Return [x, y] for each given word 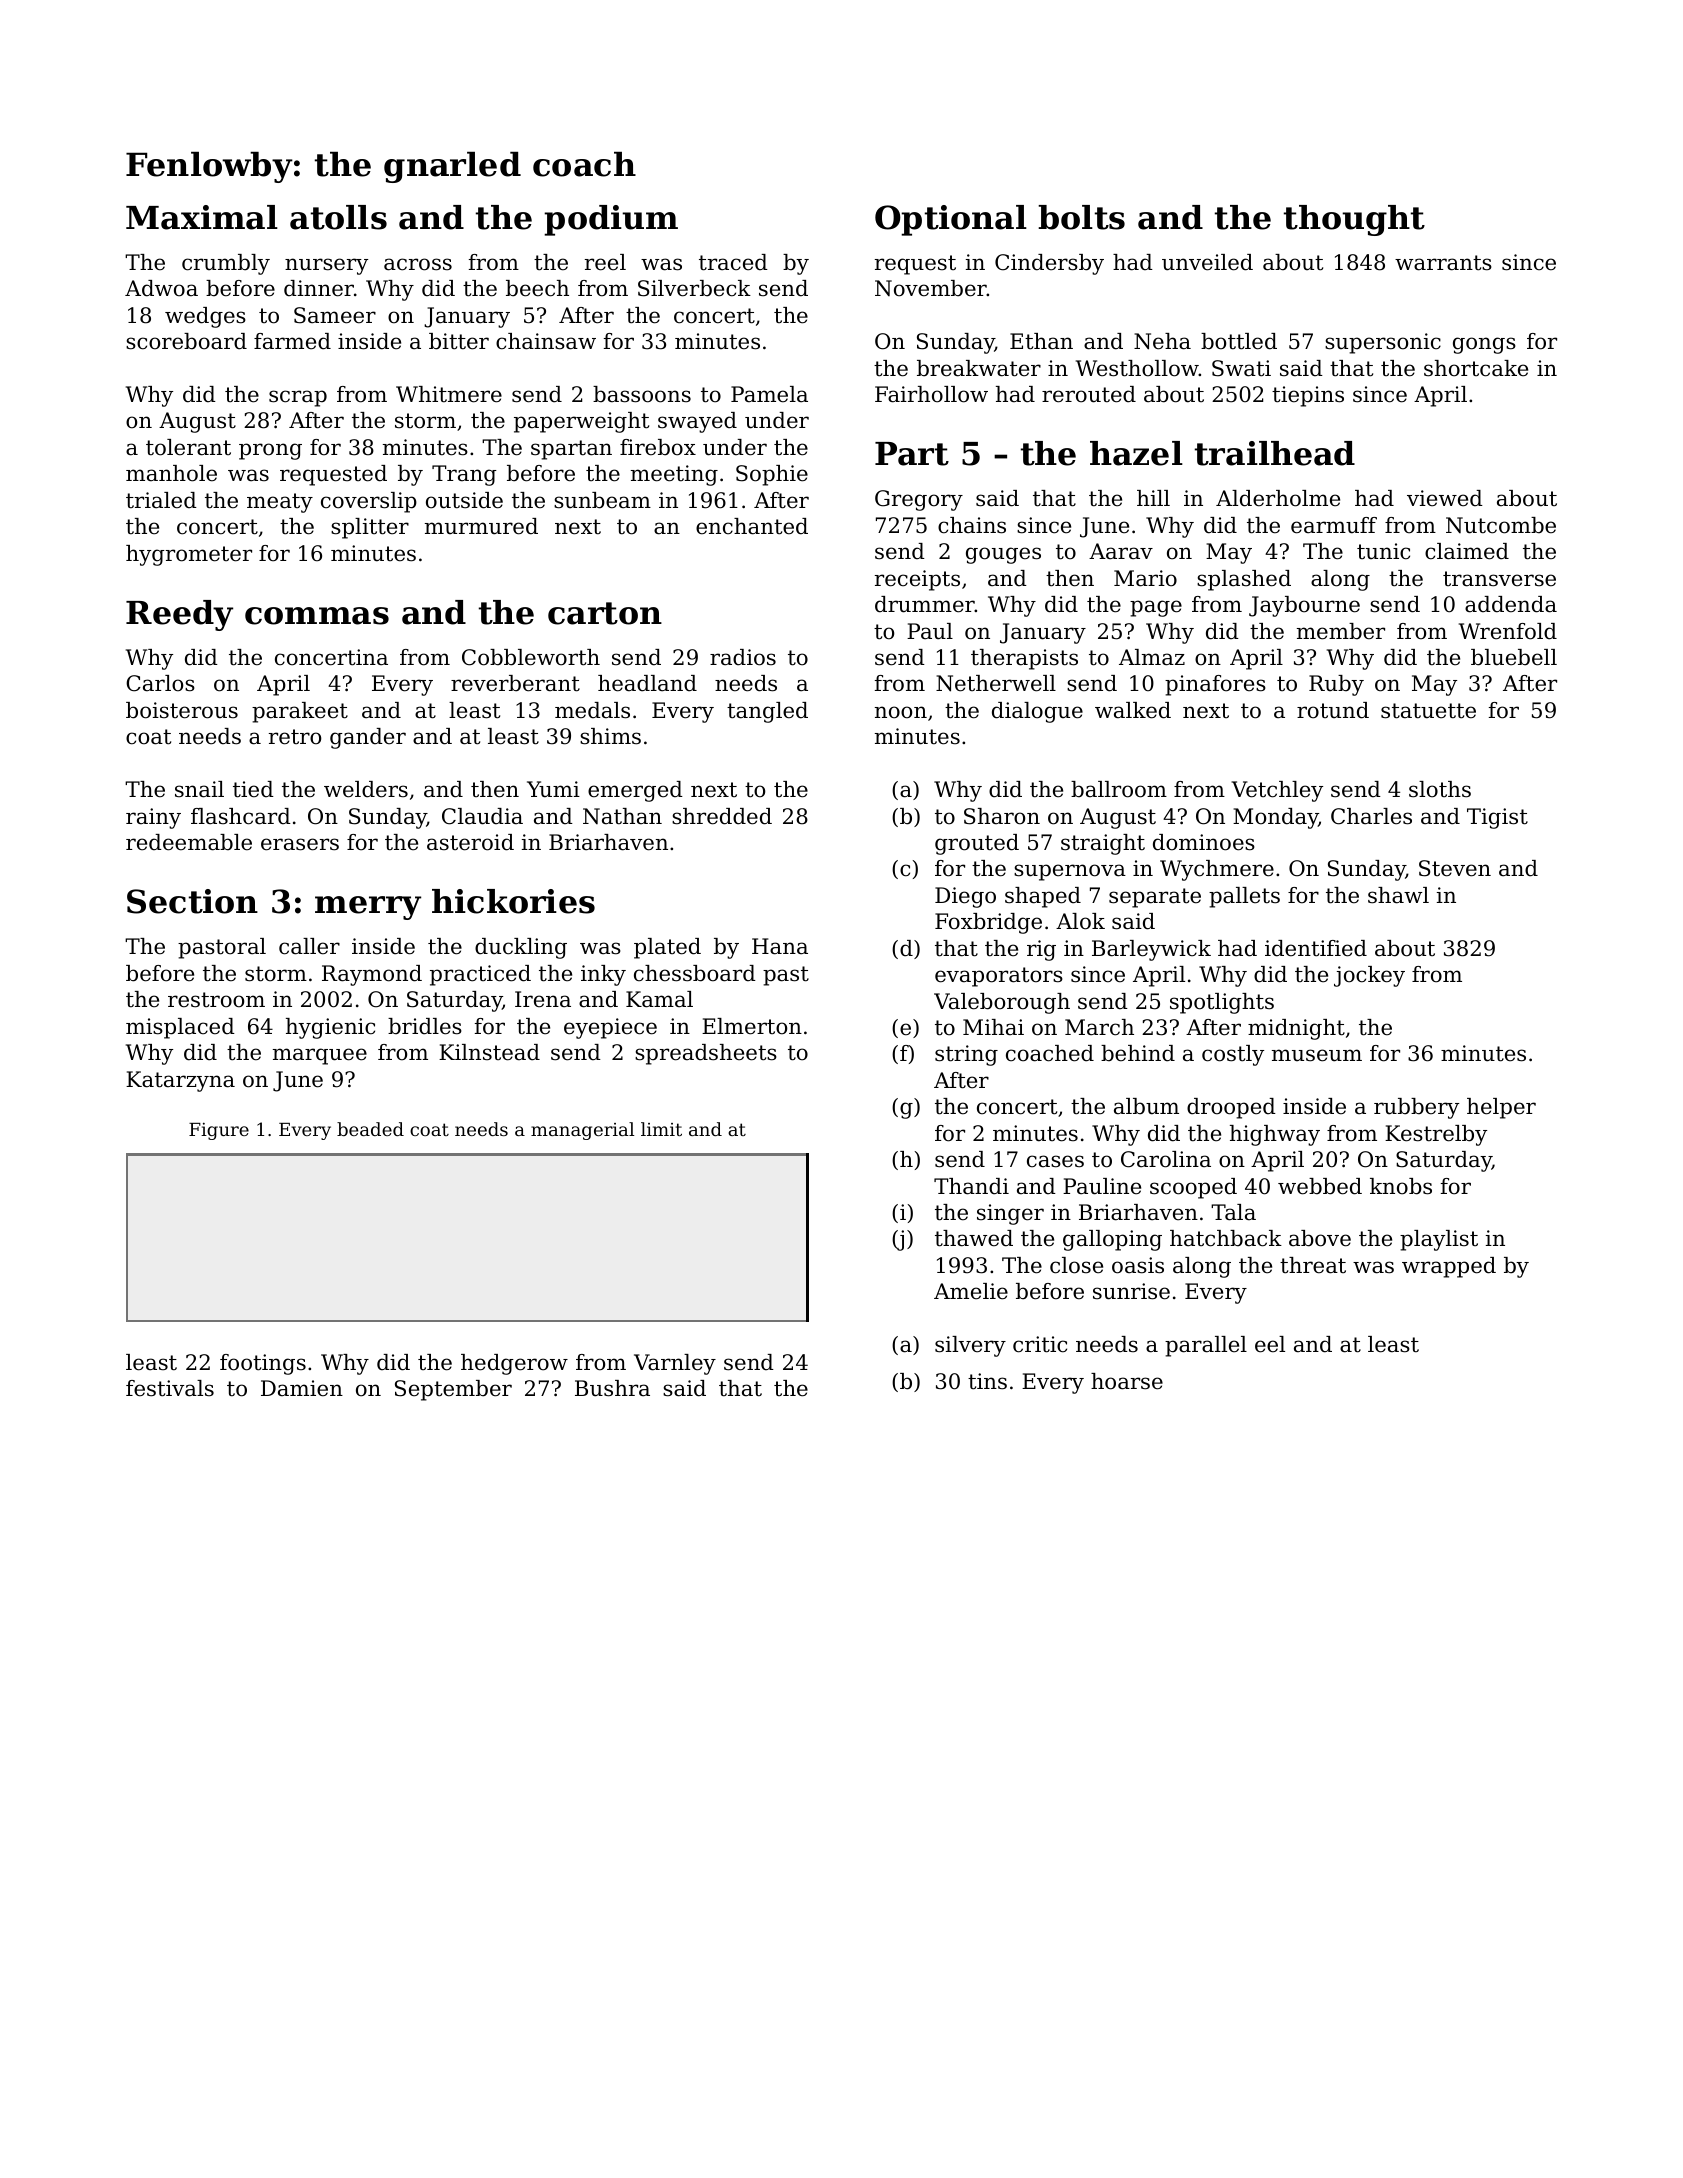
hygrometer [189, 555]
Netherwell [996, 683]
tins [987, 1381]
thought [1354, 220]
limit [661, 1129]
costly [1233, 1055]
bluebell [1514, 657]
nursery [326, 266]
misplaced [180, 1028]
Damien [302, 1388]
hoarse [1127, 1381]
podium [611, 220]
